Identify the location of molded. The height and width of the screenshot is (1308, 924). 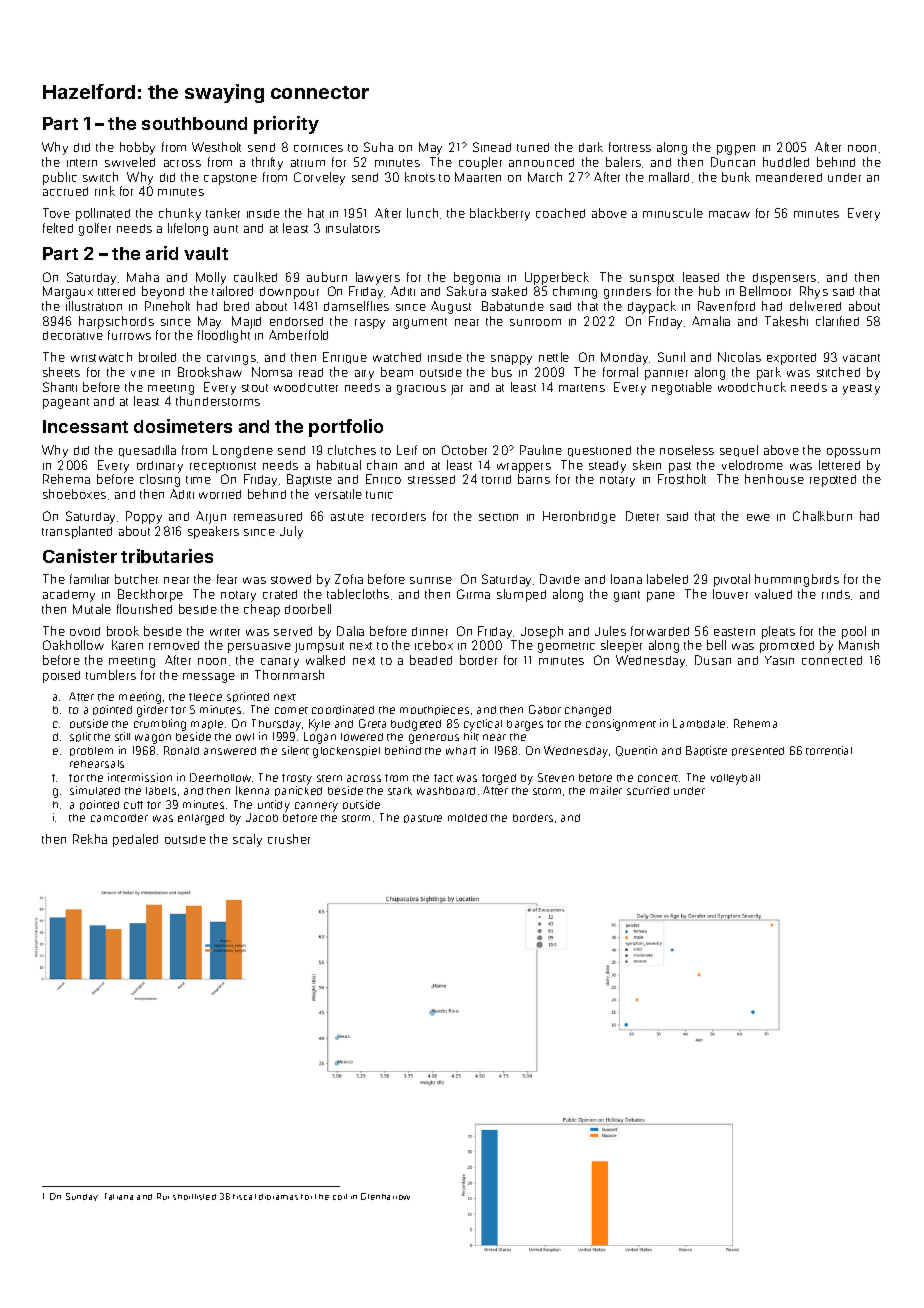
(467, 818).
